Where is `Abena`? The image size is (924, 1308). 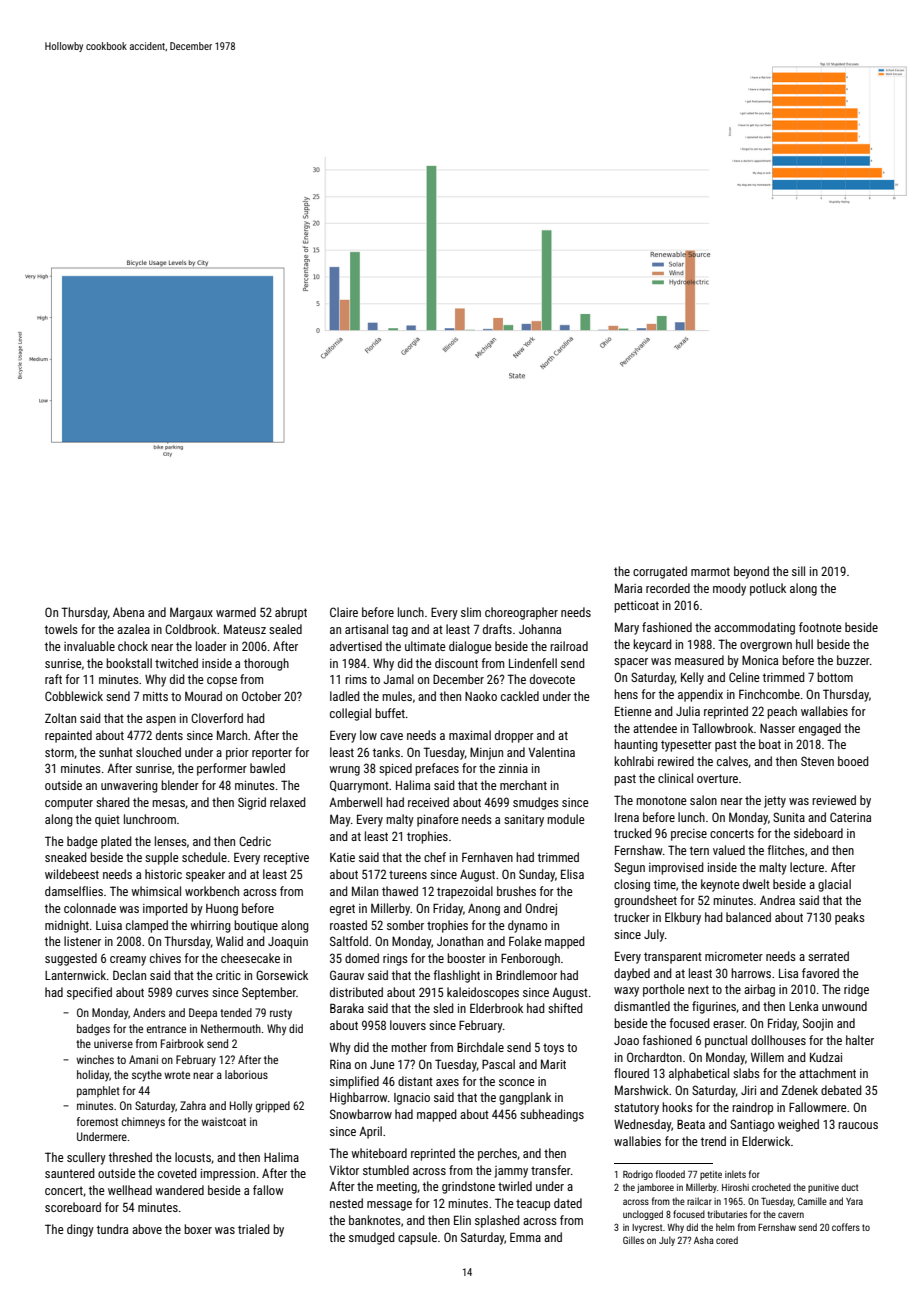 Abena is located at coordinates (128, 612).
